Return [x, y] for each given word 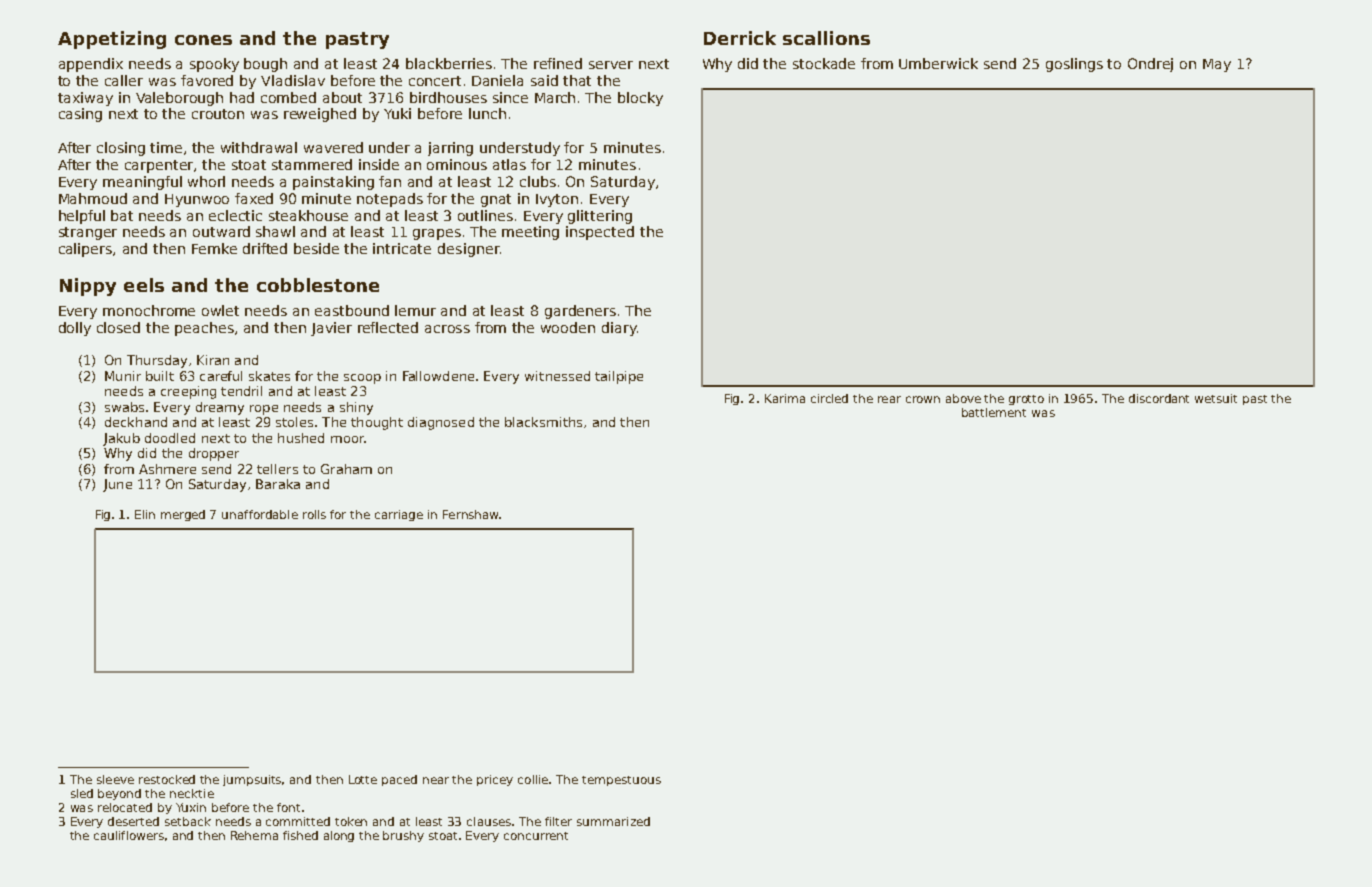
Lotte [363, 779]
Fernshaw [470, 514]
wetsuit [1216, 398]
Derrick [740, 38]
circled [829, 398]
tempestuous [621, 781]
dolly [75, 329]
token [351, 821]
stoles [294, 422]
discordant [1159, 398]
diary [619, 329]
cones [203, 40]
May [1217, 65]
